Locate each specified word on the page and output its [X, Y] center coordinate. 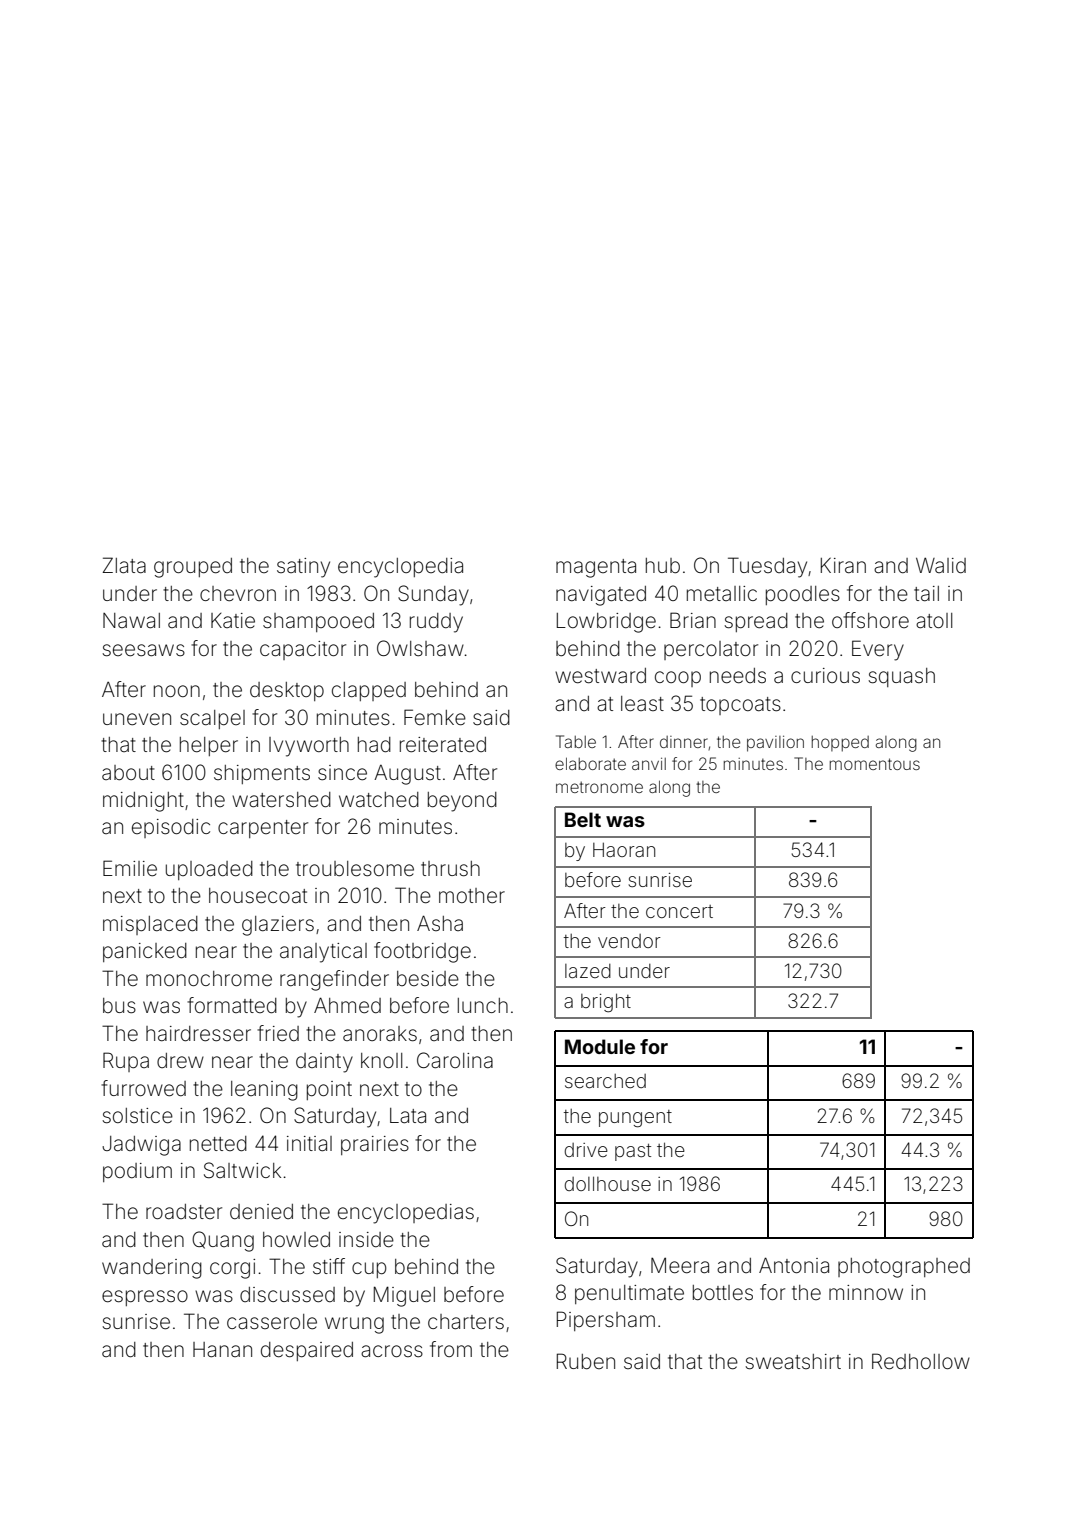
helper [209, 746]
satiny [303, 568]
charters [466, 1322]
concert [679, 911]
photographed [904, 1268]
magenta [596, 568]
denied [261, 1212]
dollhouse [607, 1183]
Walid [941, 565]
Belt [583, 819]
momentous [875, 764]
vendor [629, 941]
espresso [145, 1298]
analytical [323, 953]
